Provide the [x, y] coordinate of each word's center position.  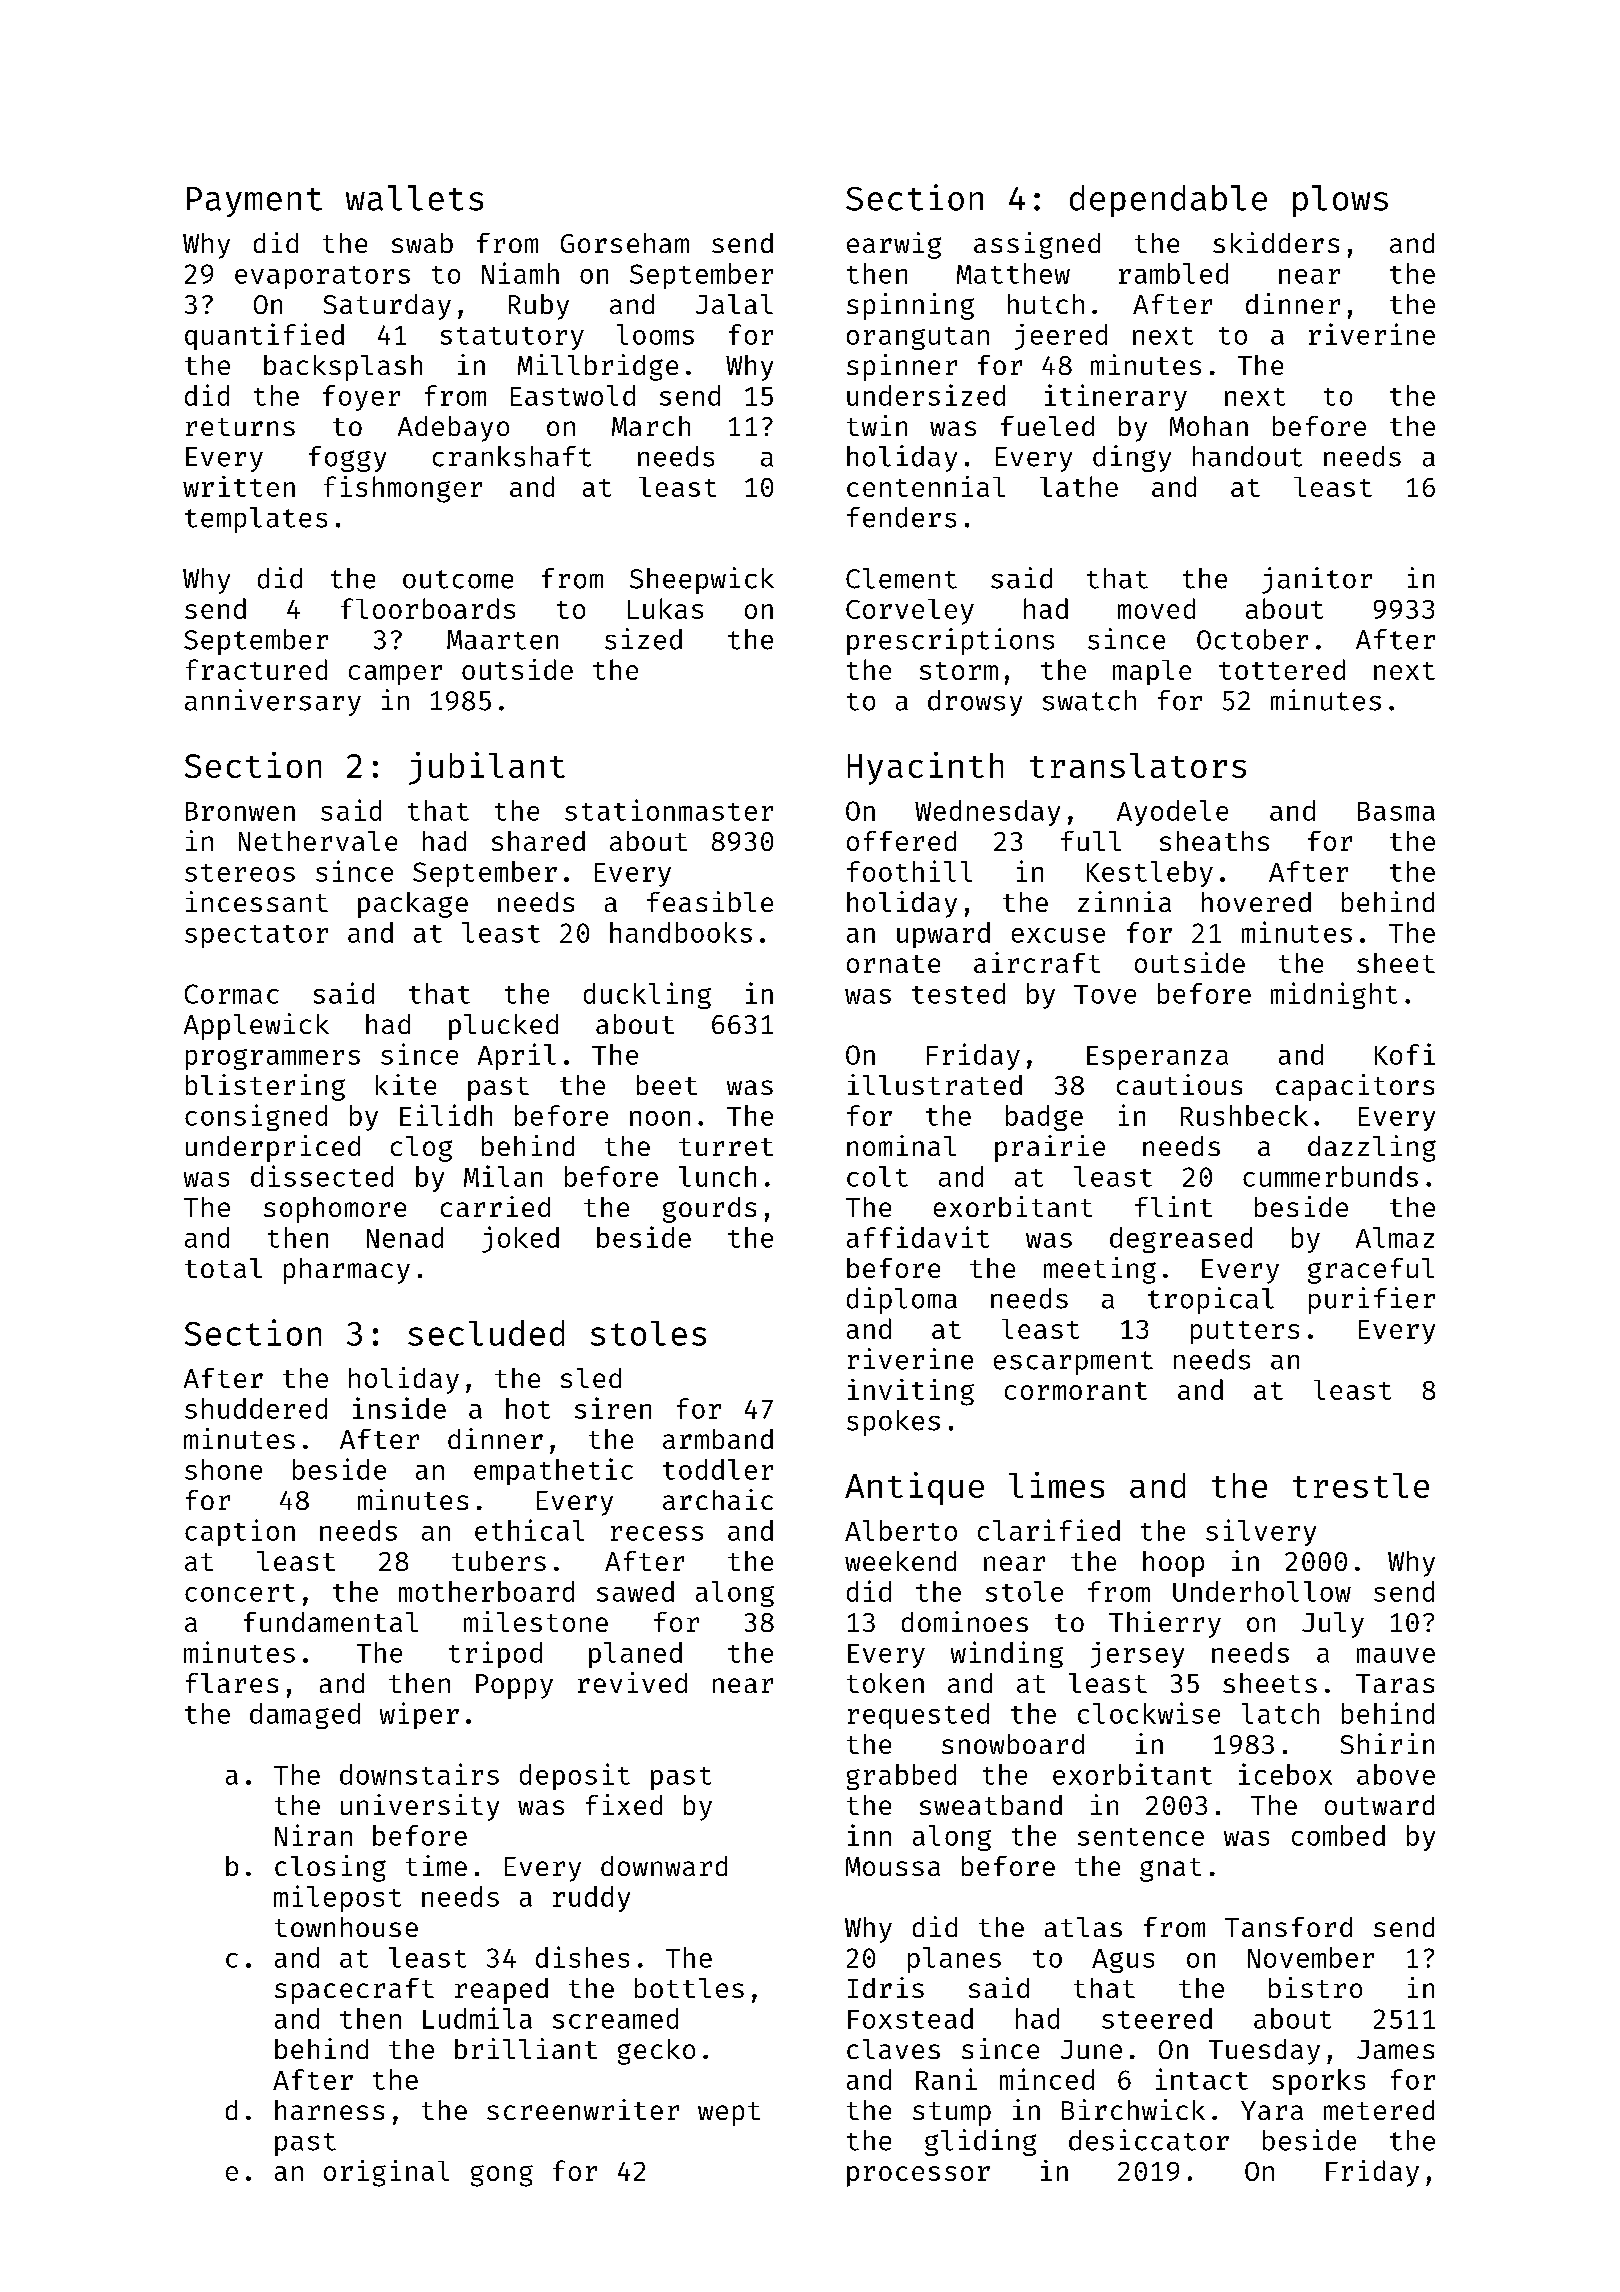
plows [1340, 201]
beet [667, 1085]
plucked [503, 1027]
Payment [254, 202]
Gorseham [625, 243]
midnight [1334, 995]
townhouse [346, 1927]
